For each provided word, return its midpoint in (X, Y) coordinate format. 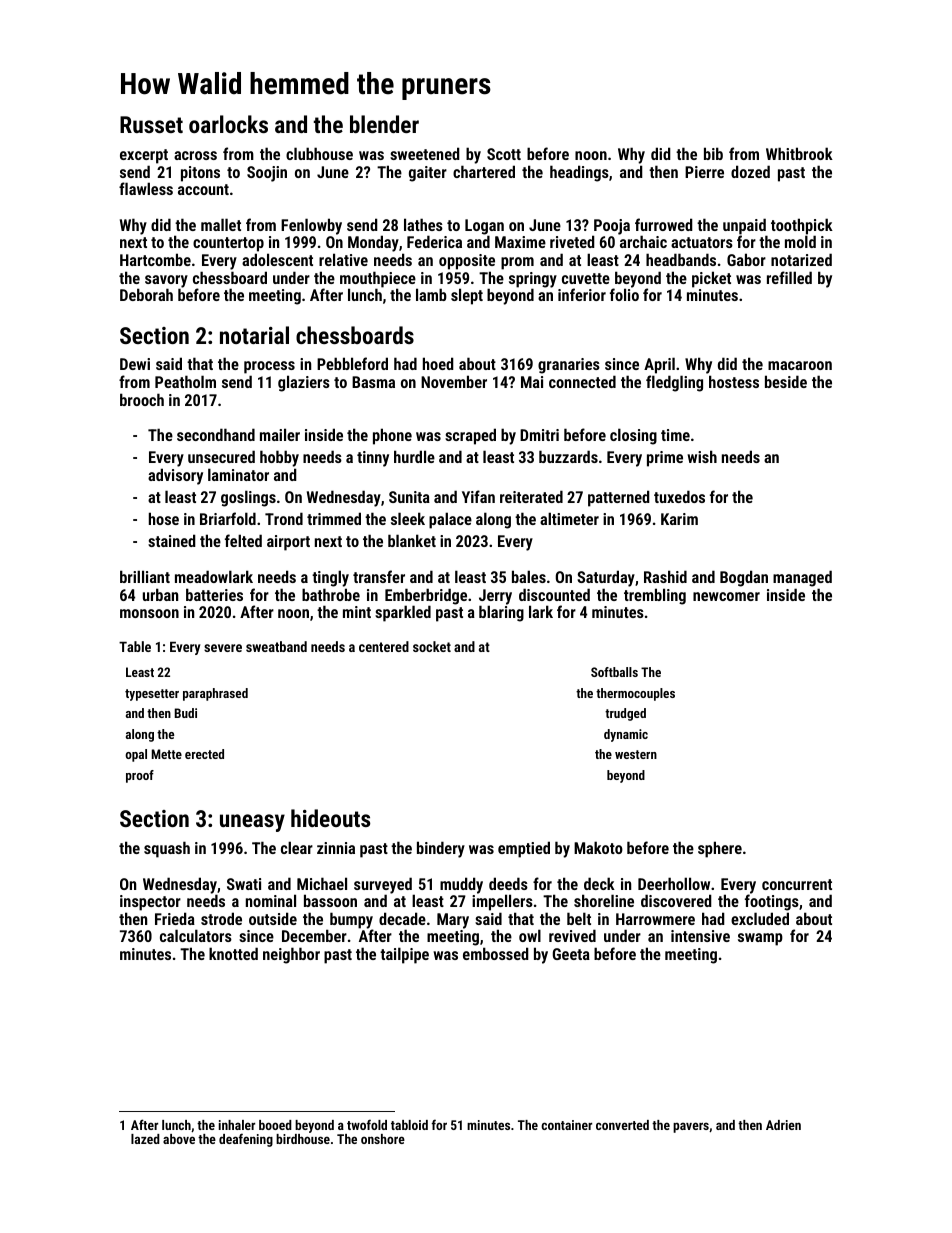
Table (135, 646)
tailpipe (404, 955)
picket (711, 279)
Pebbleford (352, 363)
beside (786, 381)
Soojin (267, 174)
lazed (145, 1139)
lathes (423, 224)
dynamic (626, 735)
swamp (760, 939)
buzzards (568, 456)
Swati (244, 884)
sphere (720, 849)
